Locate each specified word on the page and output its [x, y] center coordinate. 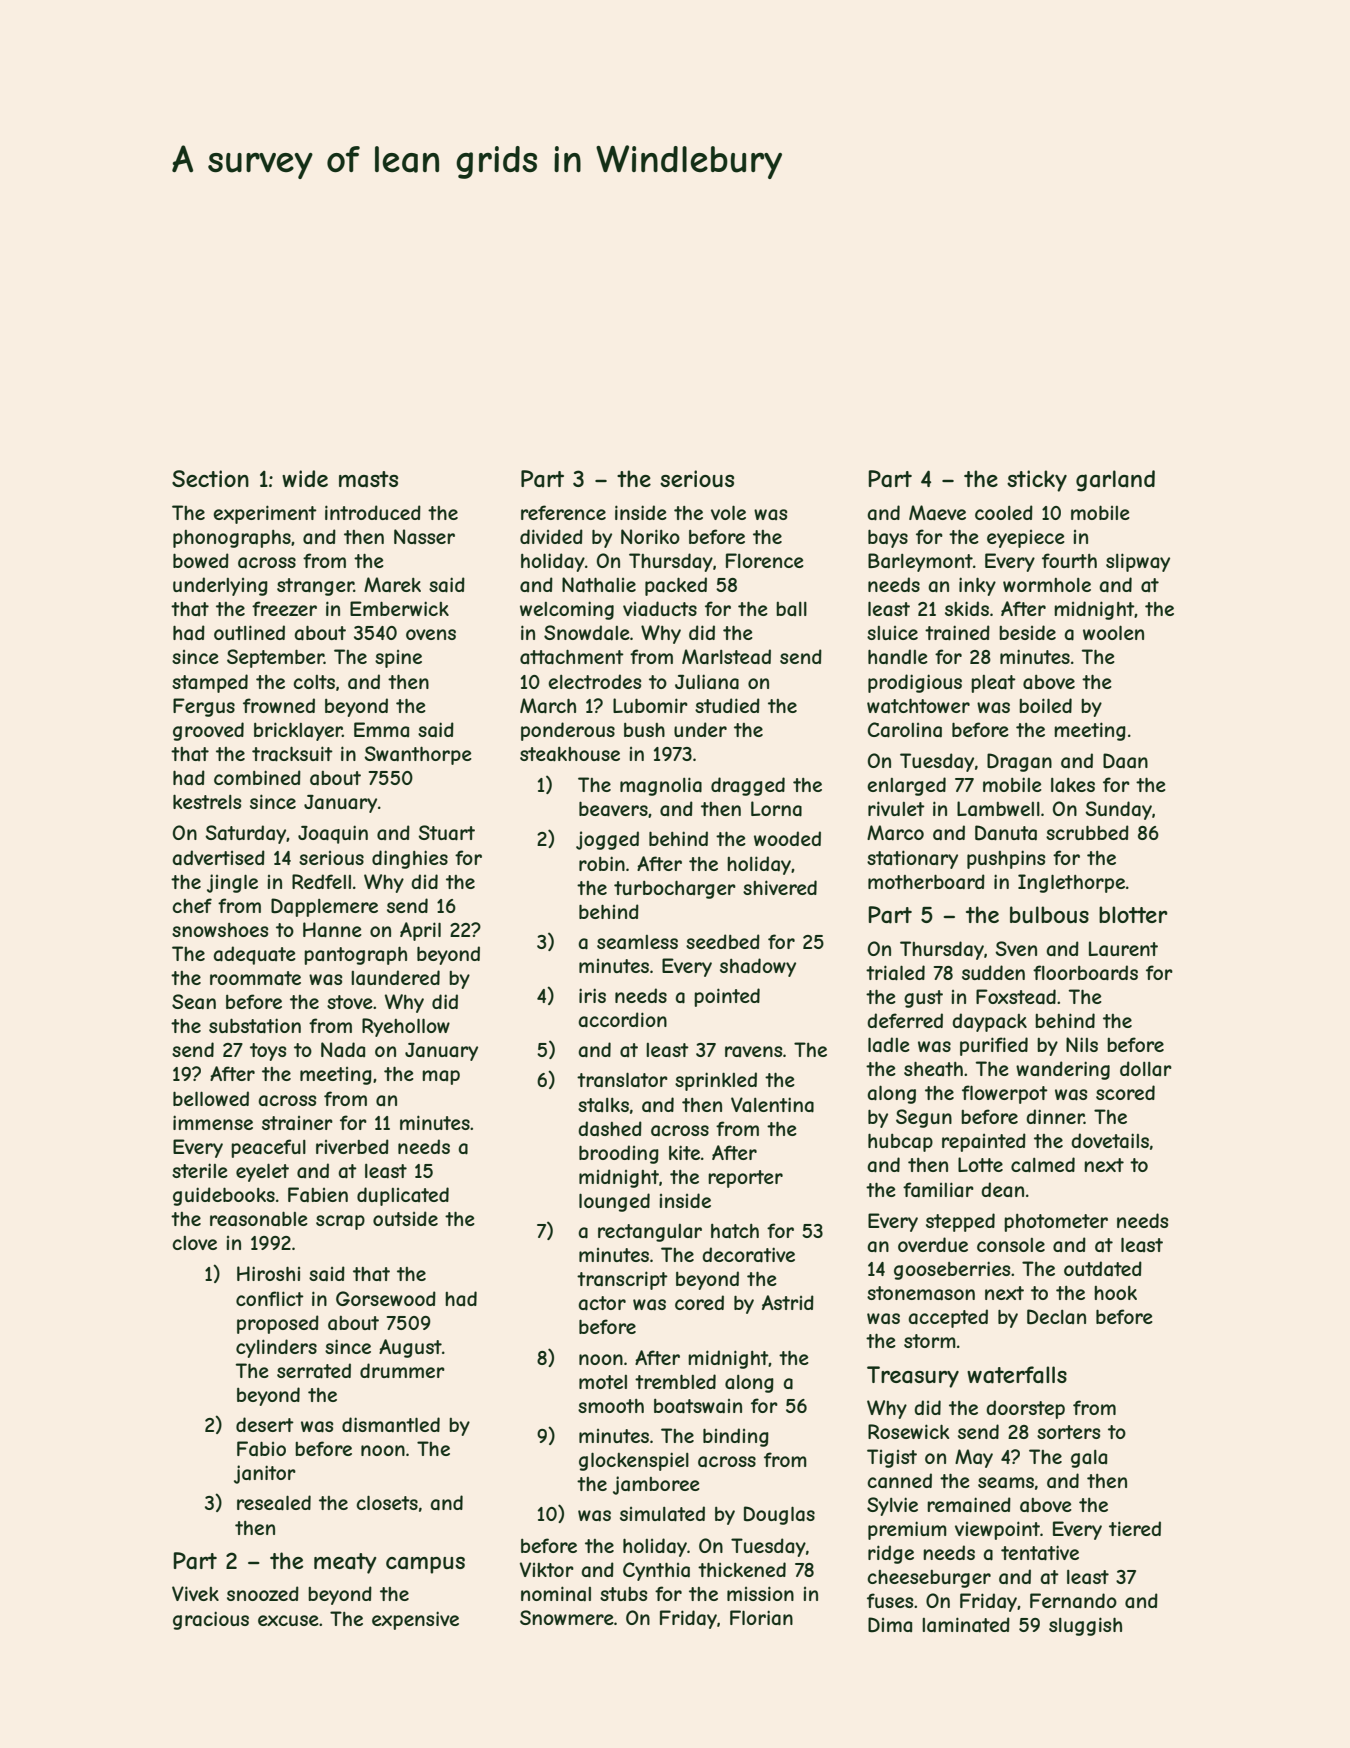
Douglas [779, 1515]
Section [210, 478]
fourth [1069, 560]
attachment [572, 657]
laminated [966, 1625]
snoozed [263, 1593]
